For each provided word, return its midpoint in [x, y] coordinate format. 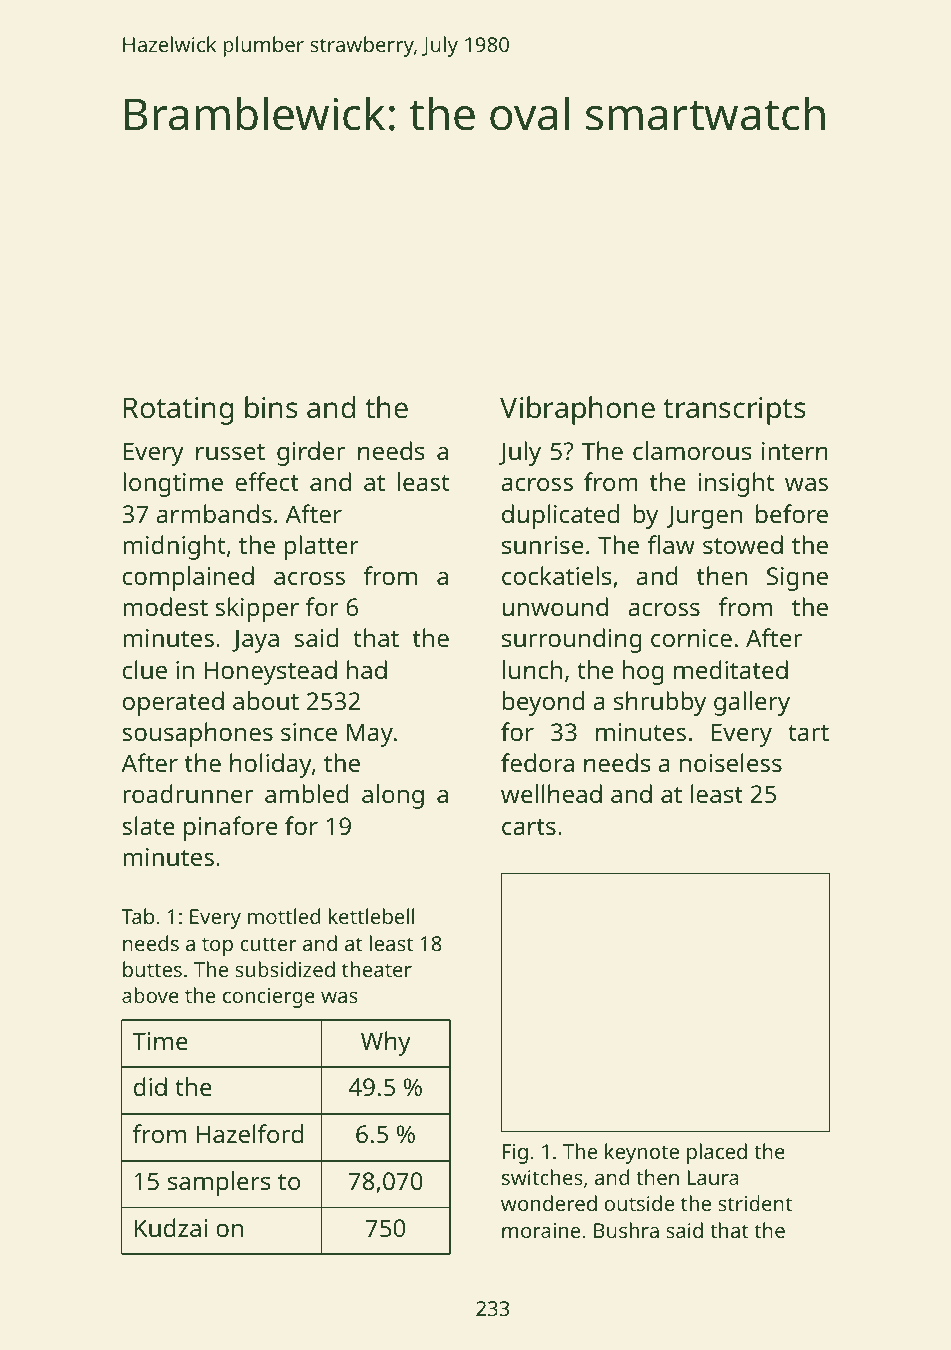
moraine [541, 1230]
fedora [537, 762]
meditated [731, 669]
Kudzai [171, 1227]
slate [149, 825]
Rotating [178, 411]
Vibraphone [577, 410]
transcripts [734, 411]
